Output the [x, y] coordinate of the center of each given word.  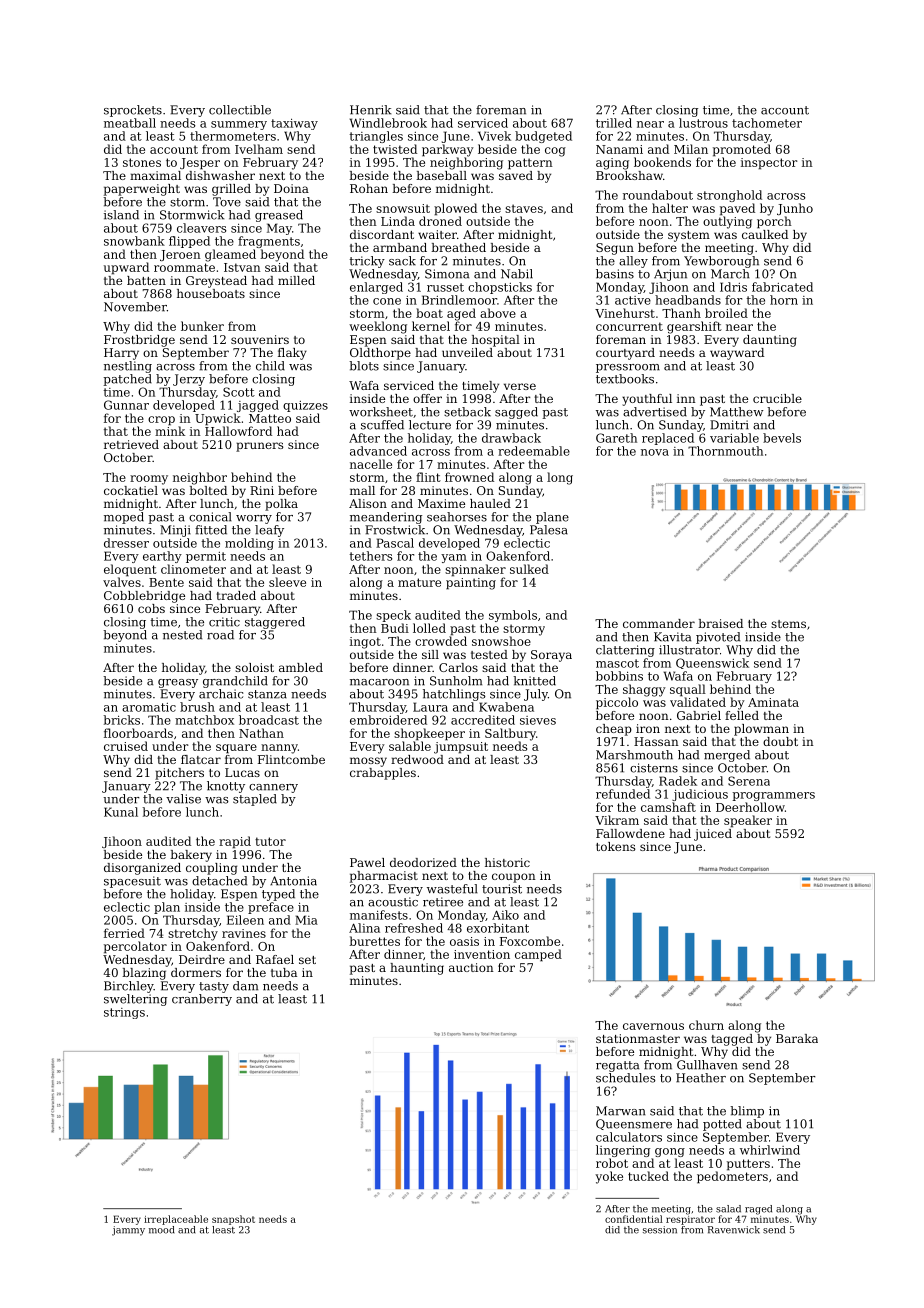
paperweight [142, 190]
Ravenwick [734, 1230]
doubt [780, 741]
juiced [713, 835]
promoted [742, 150]
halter [670, 208]
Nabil [517, 274]
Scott [239, 392]
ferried [124, 933]
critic [224, 622]
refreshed [414, 928]
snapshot [233, 1220]
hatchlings [454, 695]
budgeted [543, 137]
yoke [609, 1177]
